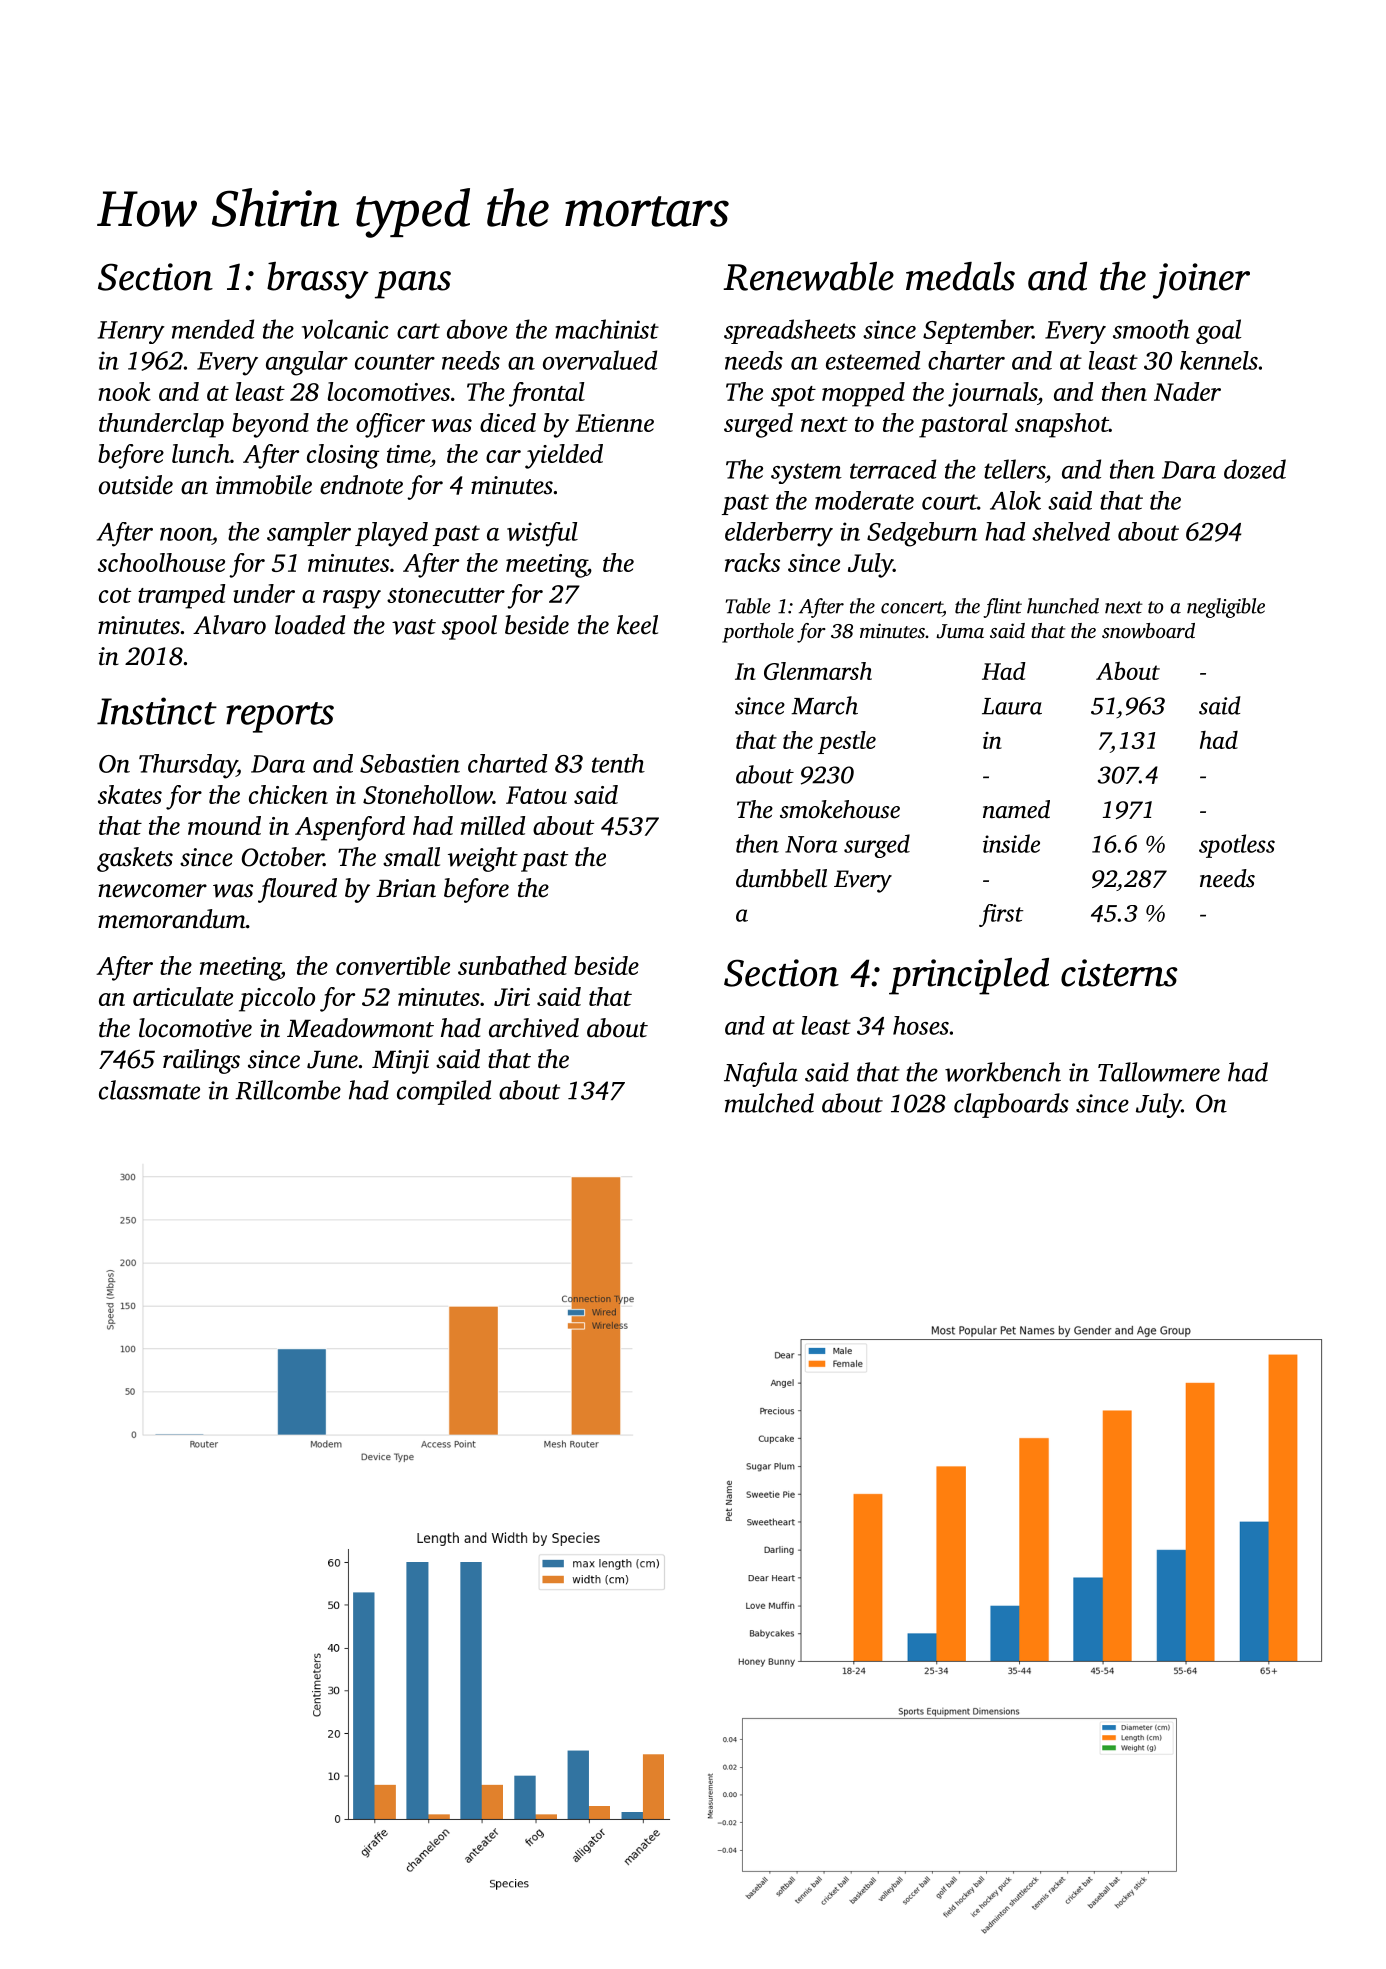 Image resolution: width=1386 pixels, height=1969 pixels. I want to click on negligible, so click(1226, 608).
